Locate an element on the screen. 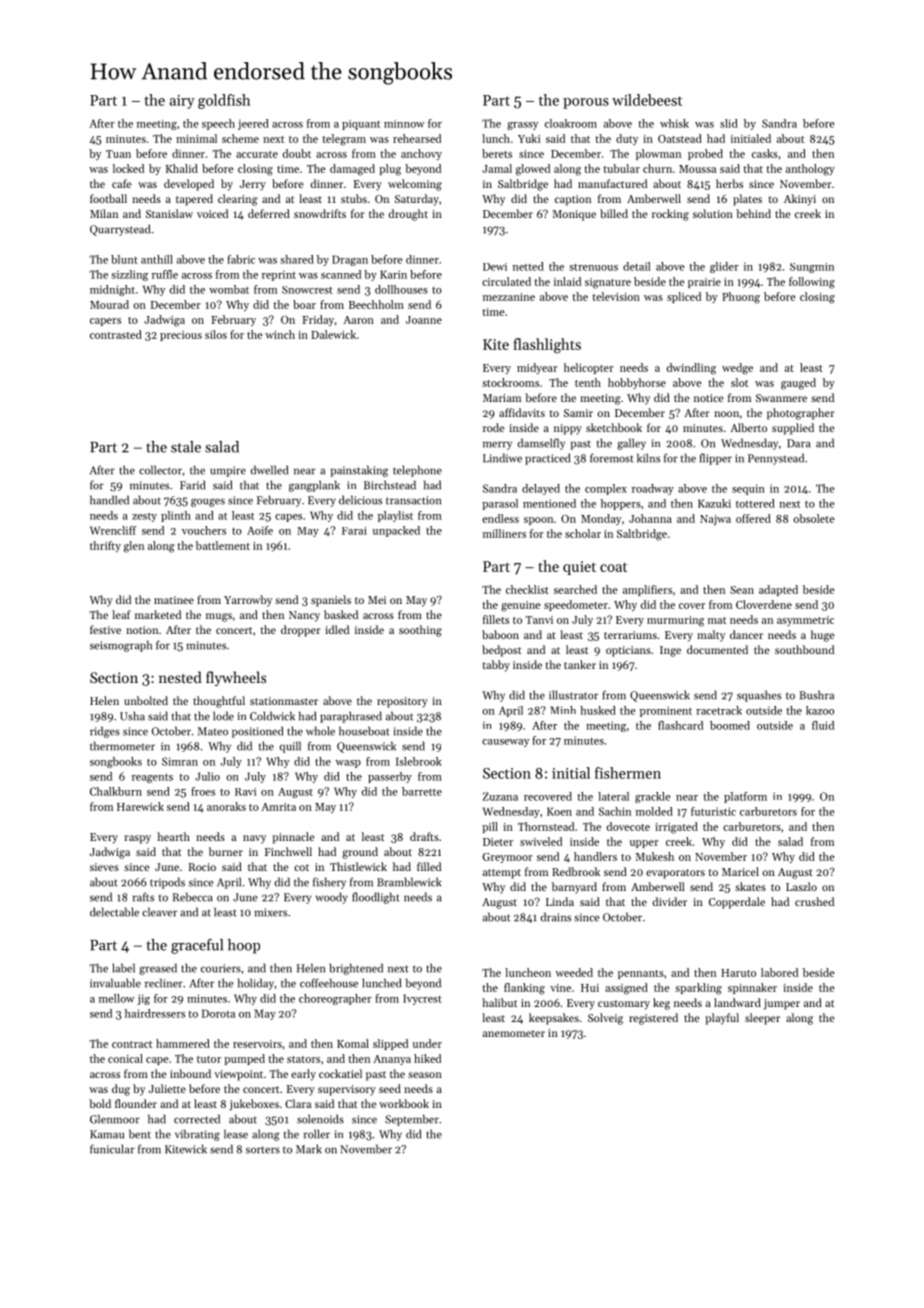 The width and height of the screenshot is (924, 1308). dug is located at coordinates (121, 1090).
